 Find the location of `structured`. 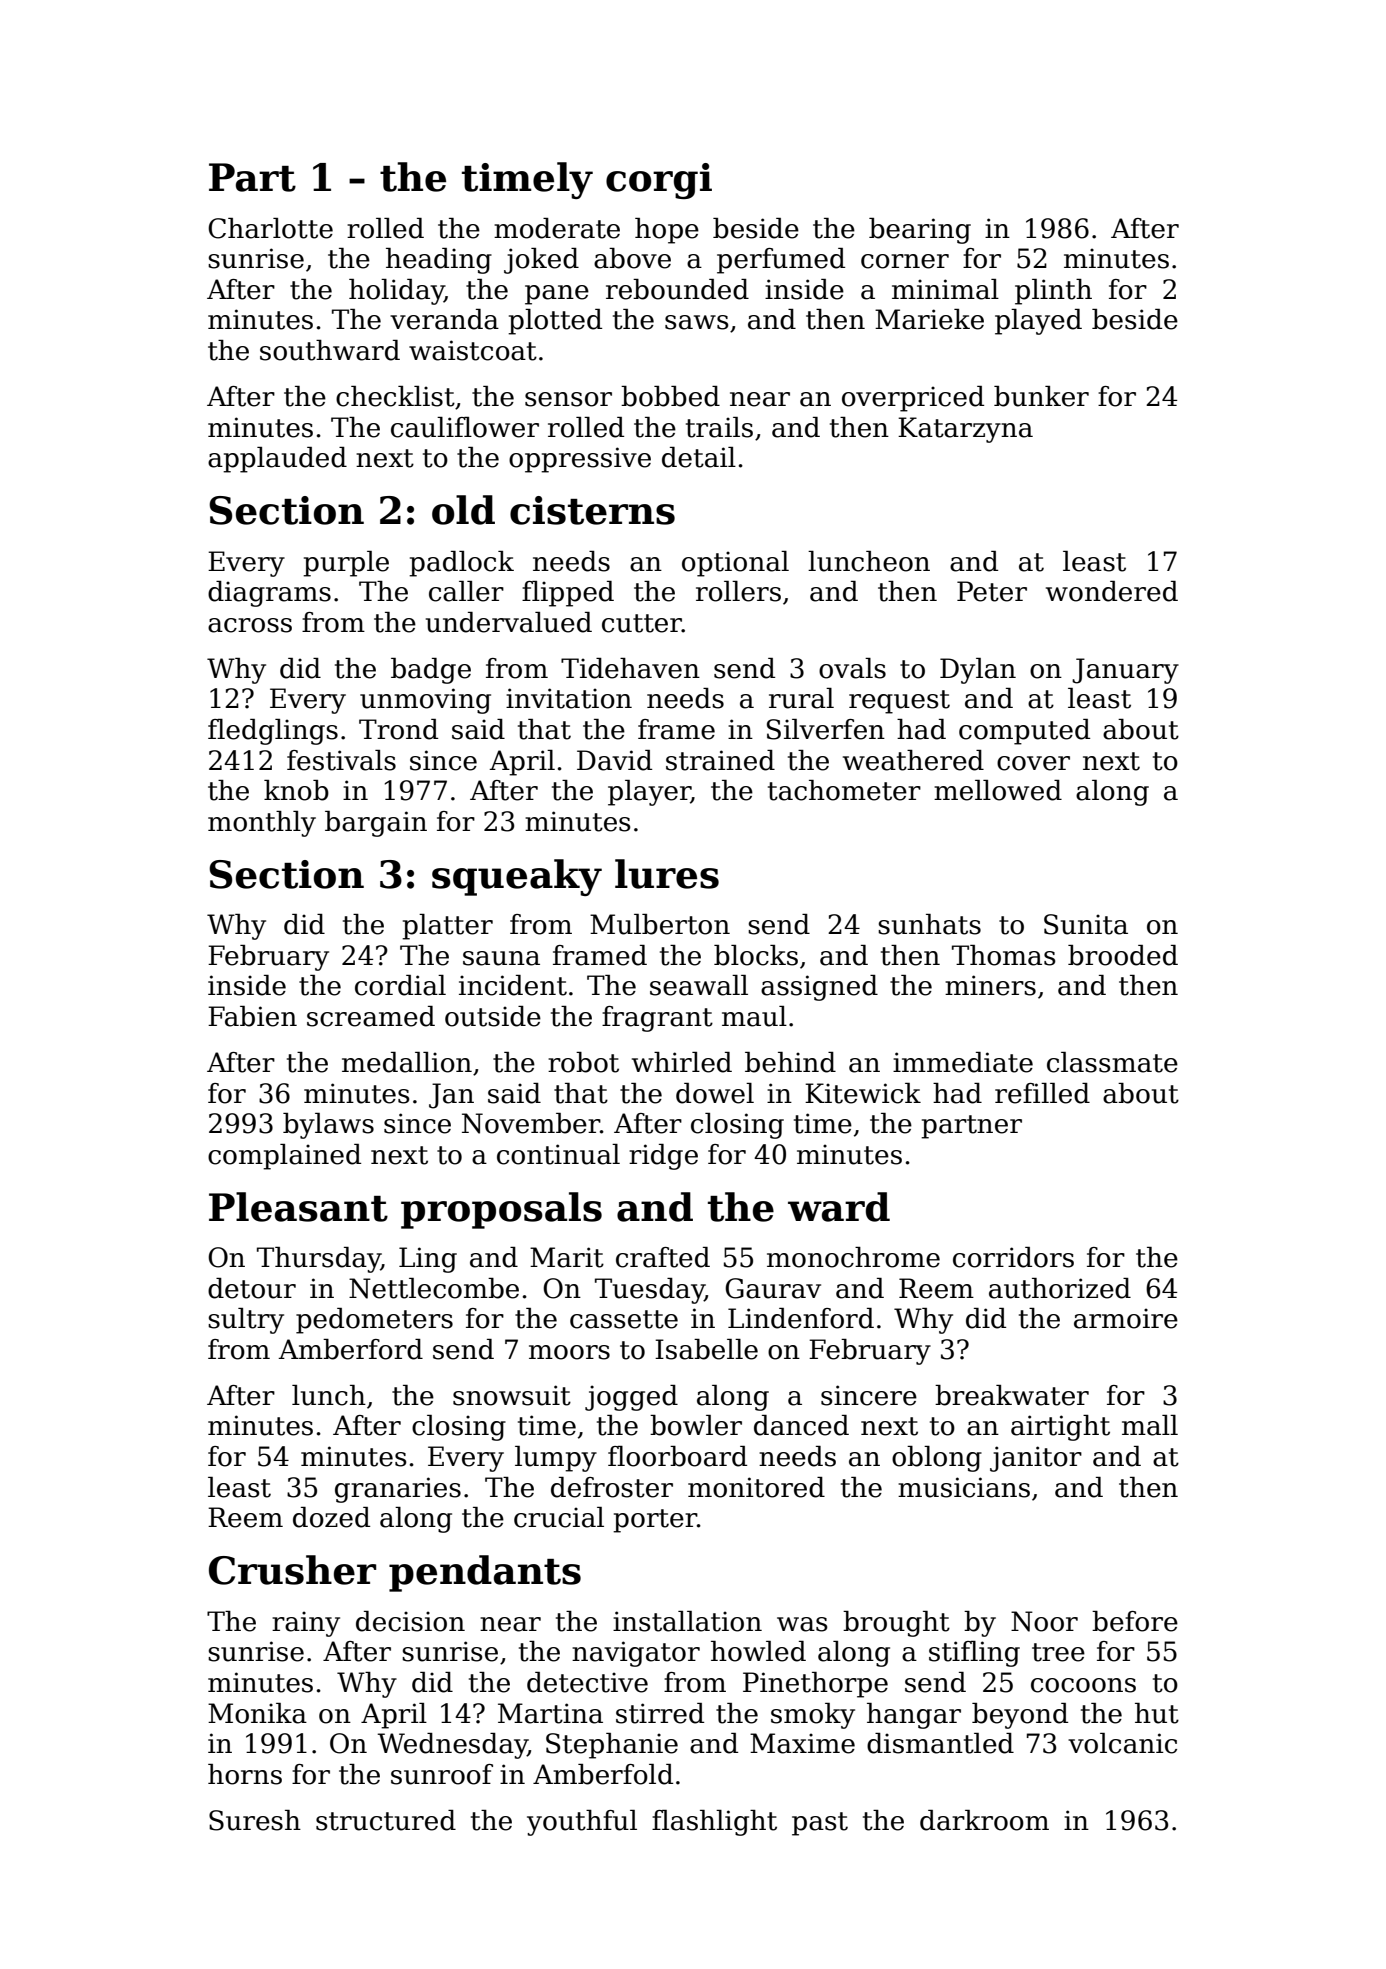

structured is located at coordinates (386, 1820).
